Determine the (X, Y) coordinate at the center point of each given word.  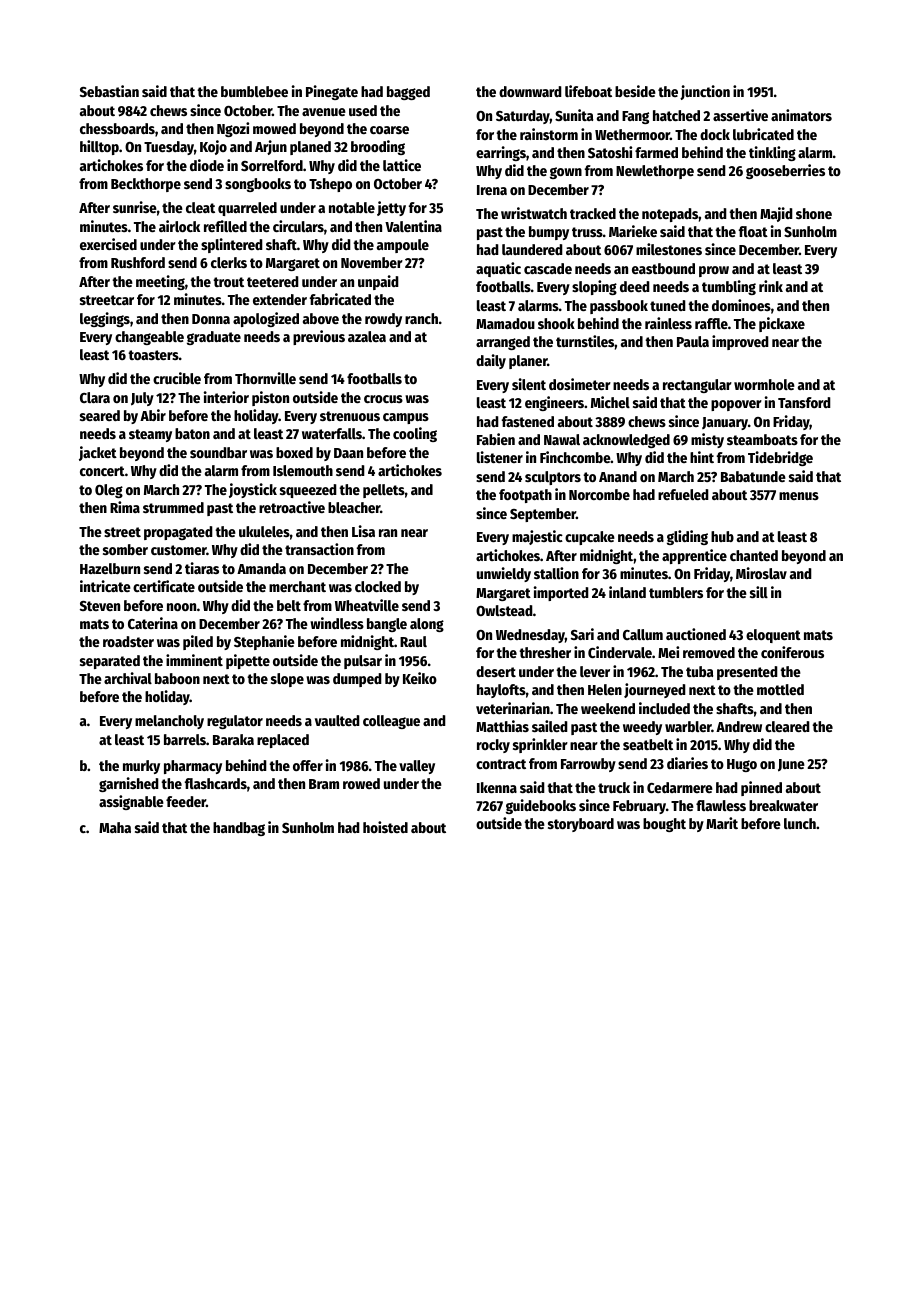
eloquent (773, 636)
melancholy (169, 722)
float (753, 231)
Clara (95, 397)
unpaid (378, 282)
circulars (298, 226)
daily (491, 361)
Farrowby (588, 765)
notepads (670, 215)
